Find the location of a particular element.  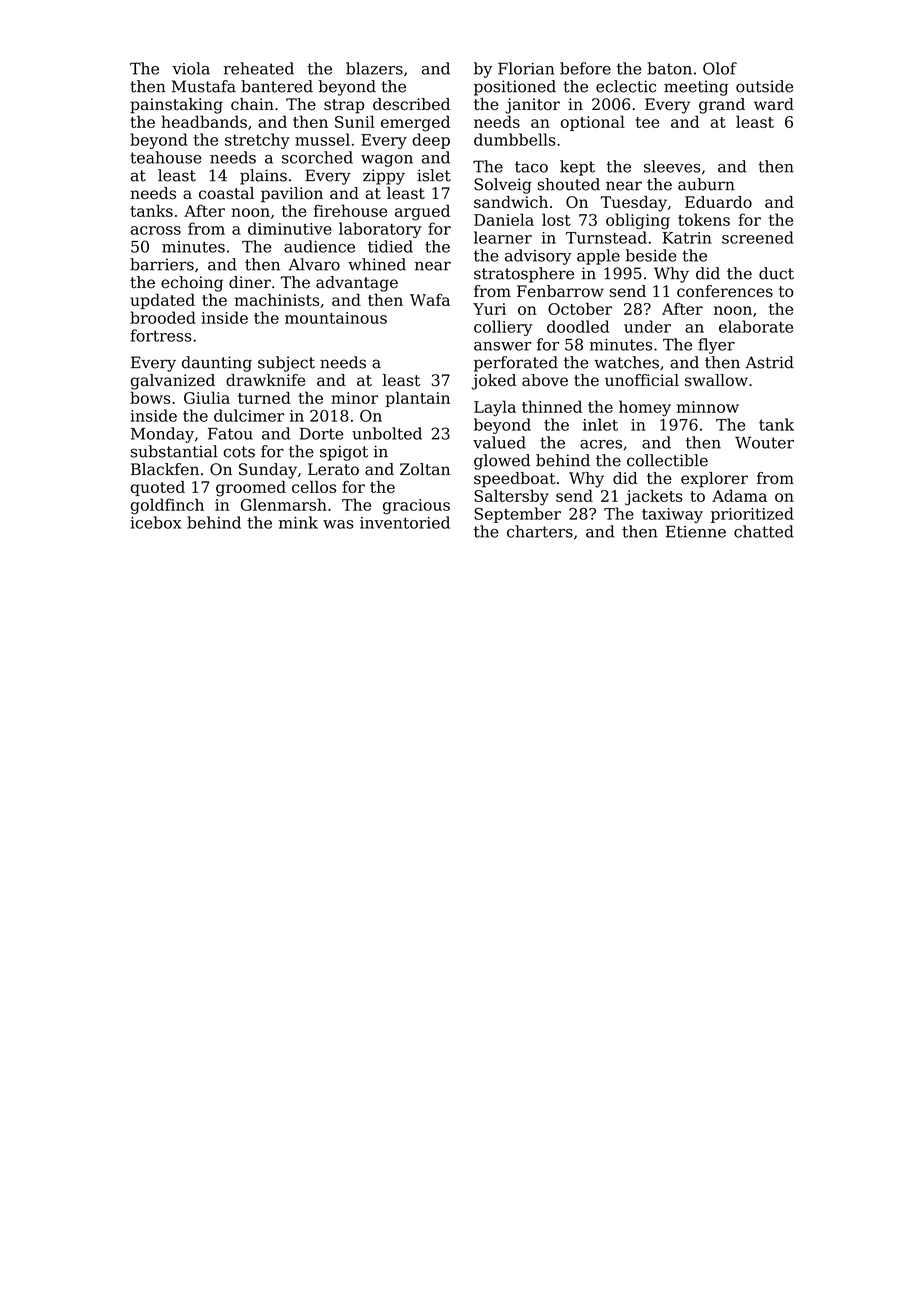

minnow is located at coordinates (708, 407).
